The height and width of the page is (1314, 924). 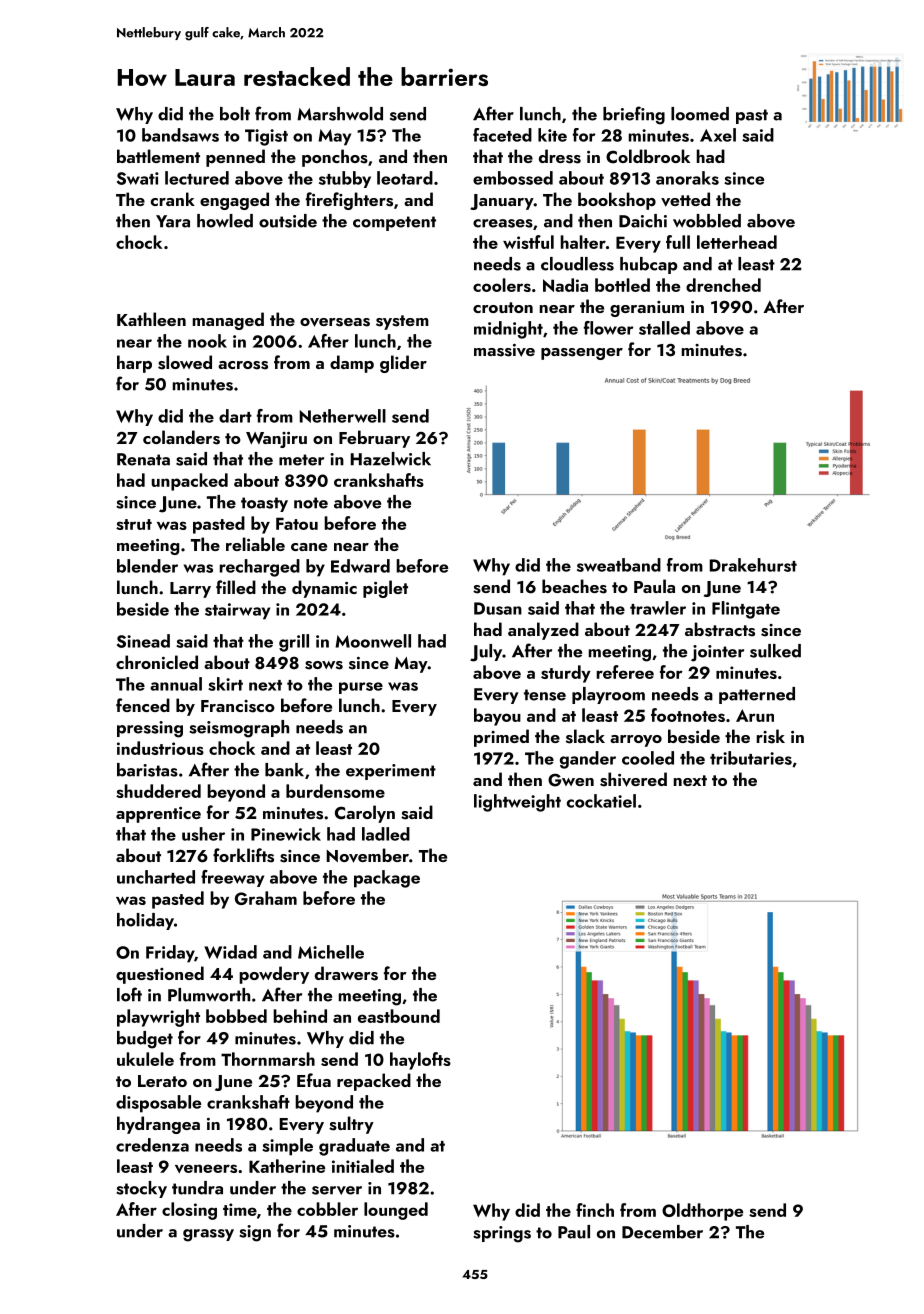 I want to click on grassy, so click(x=208, y=1235).
